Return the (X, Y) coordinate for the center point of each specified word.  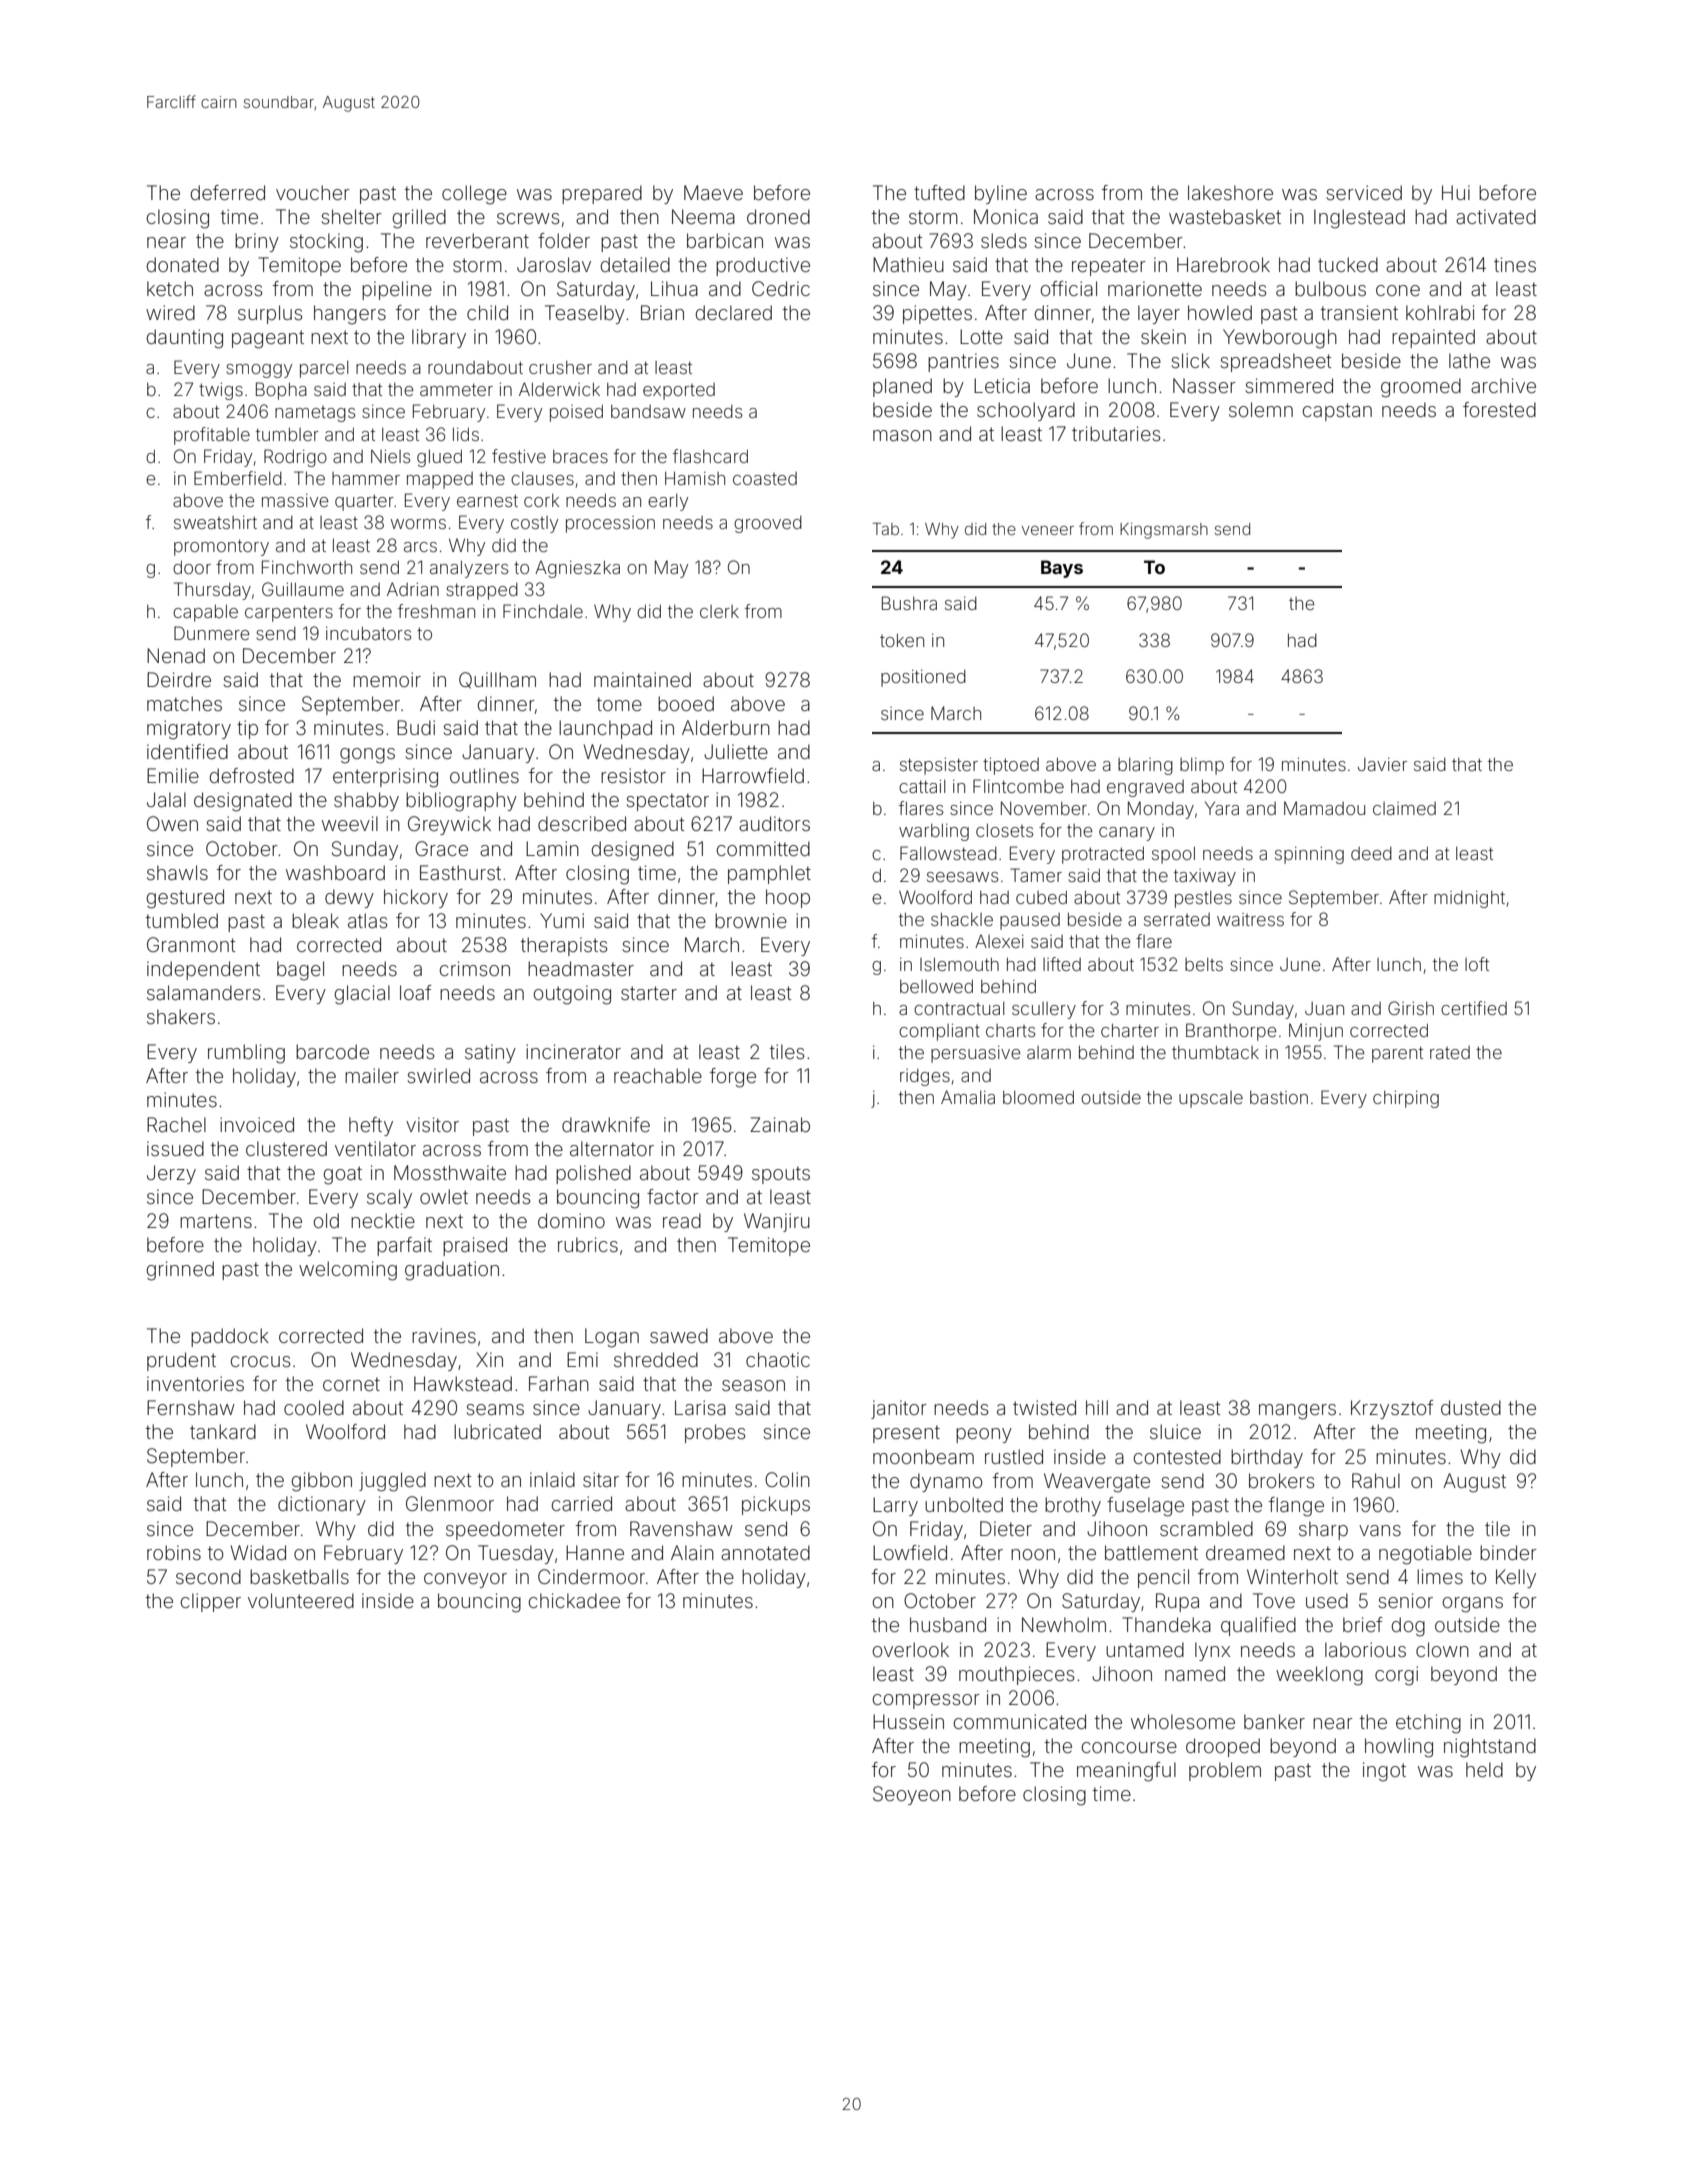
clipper (211, 1602)
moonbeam (923, 1456)
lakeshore (1230, 192)
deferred (227, 192)
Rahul (1376, 1480)
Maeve (713, 192)
